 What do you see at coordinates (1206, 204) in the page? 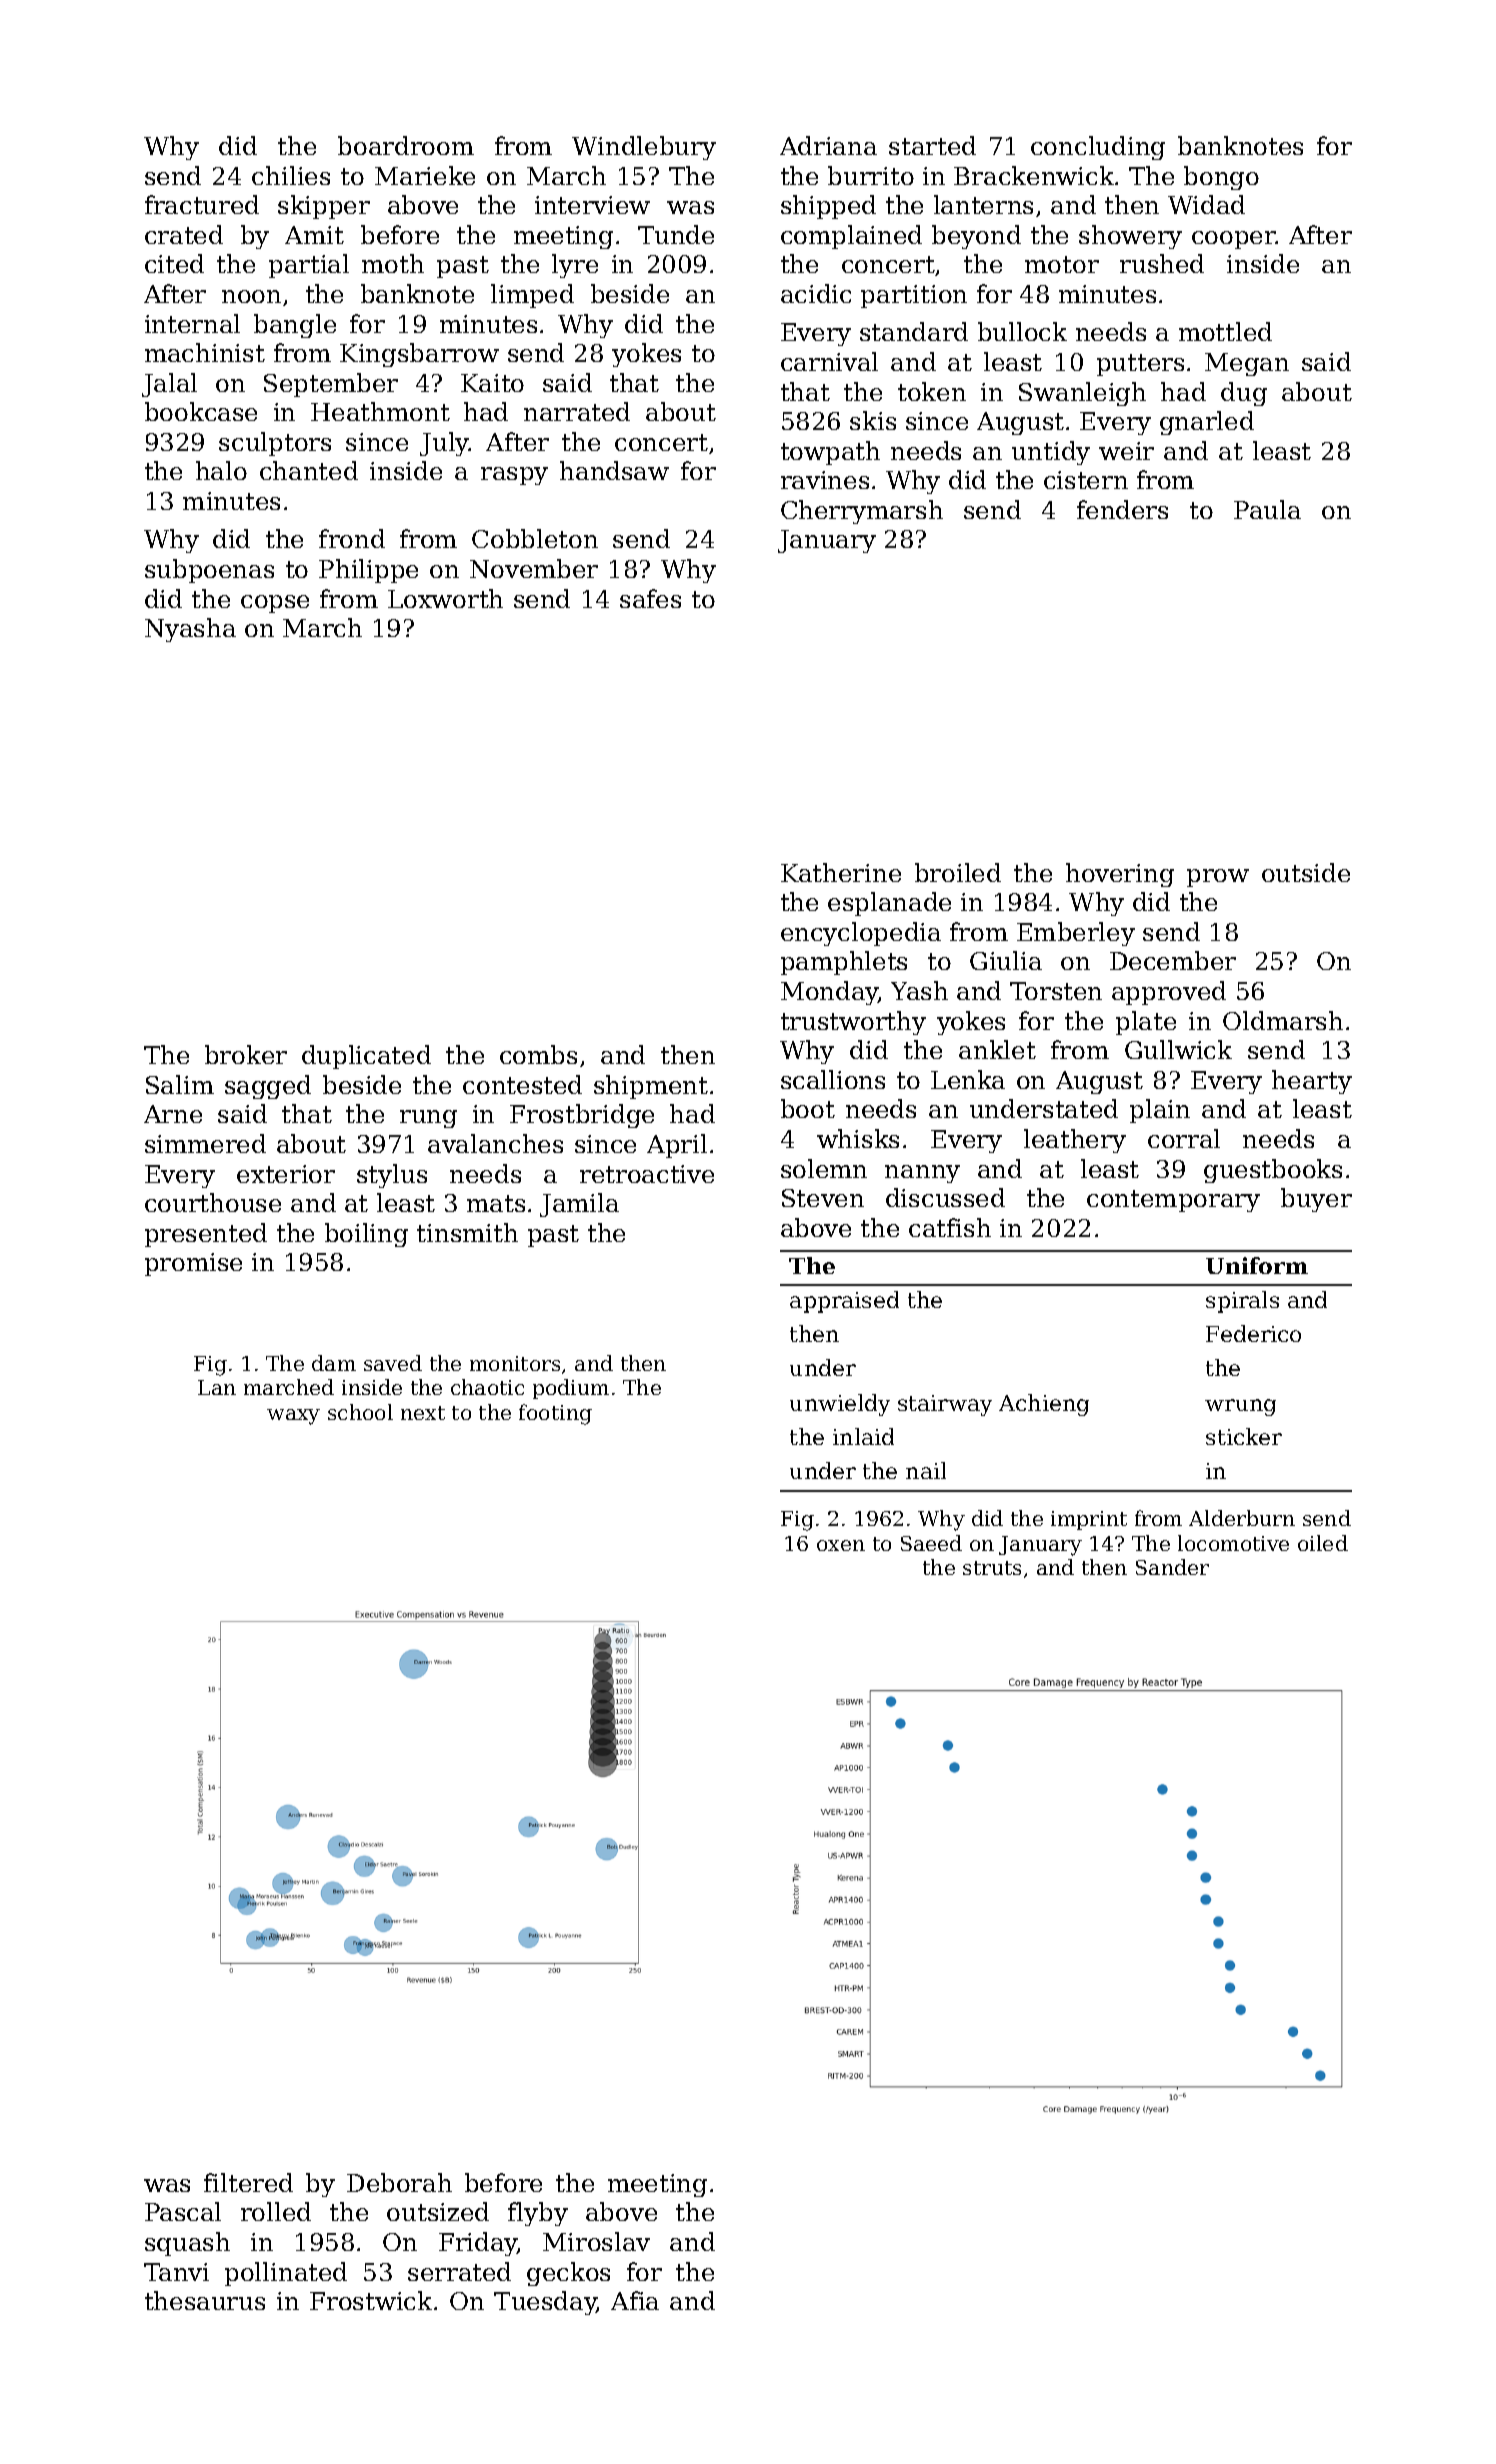
I see `Widad` at bounding box center [1206, 204].
